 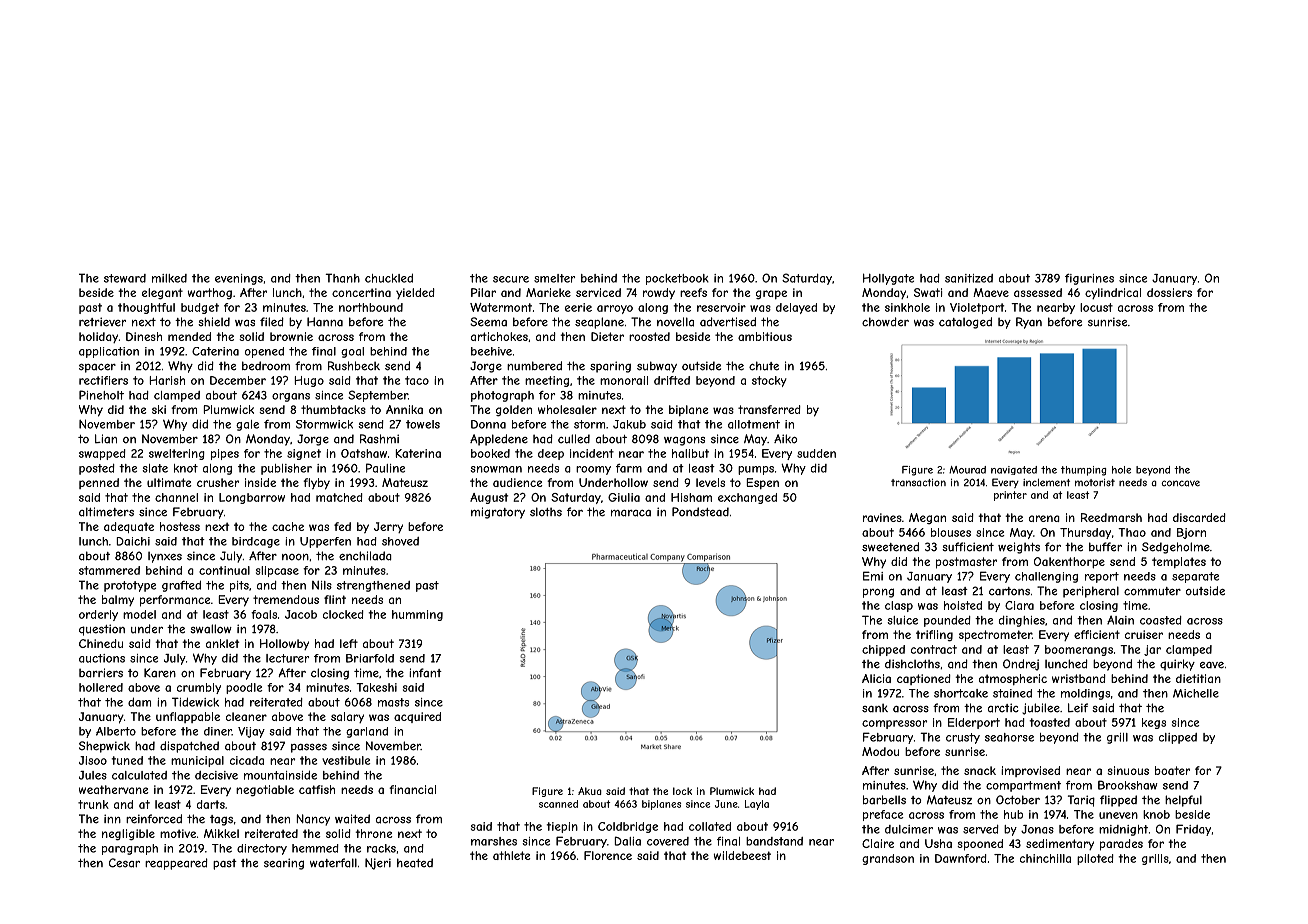 I want to click on Alberto, so click(x=116, y=731).
